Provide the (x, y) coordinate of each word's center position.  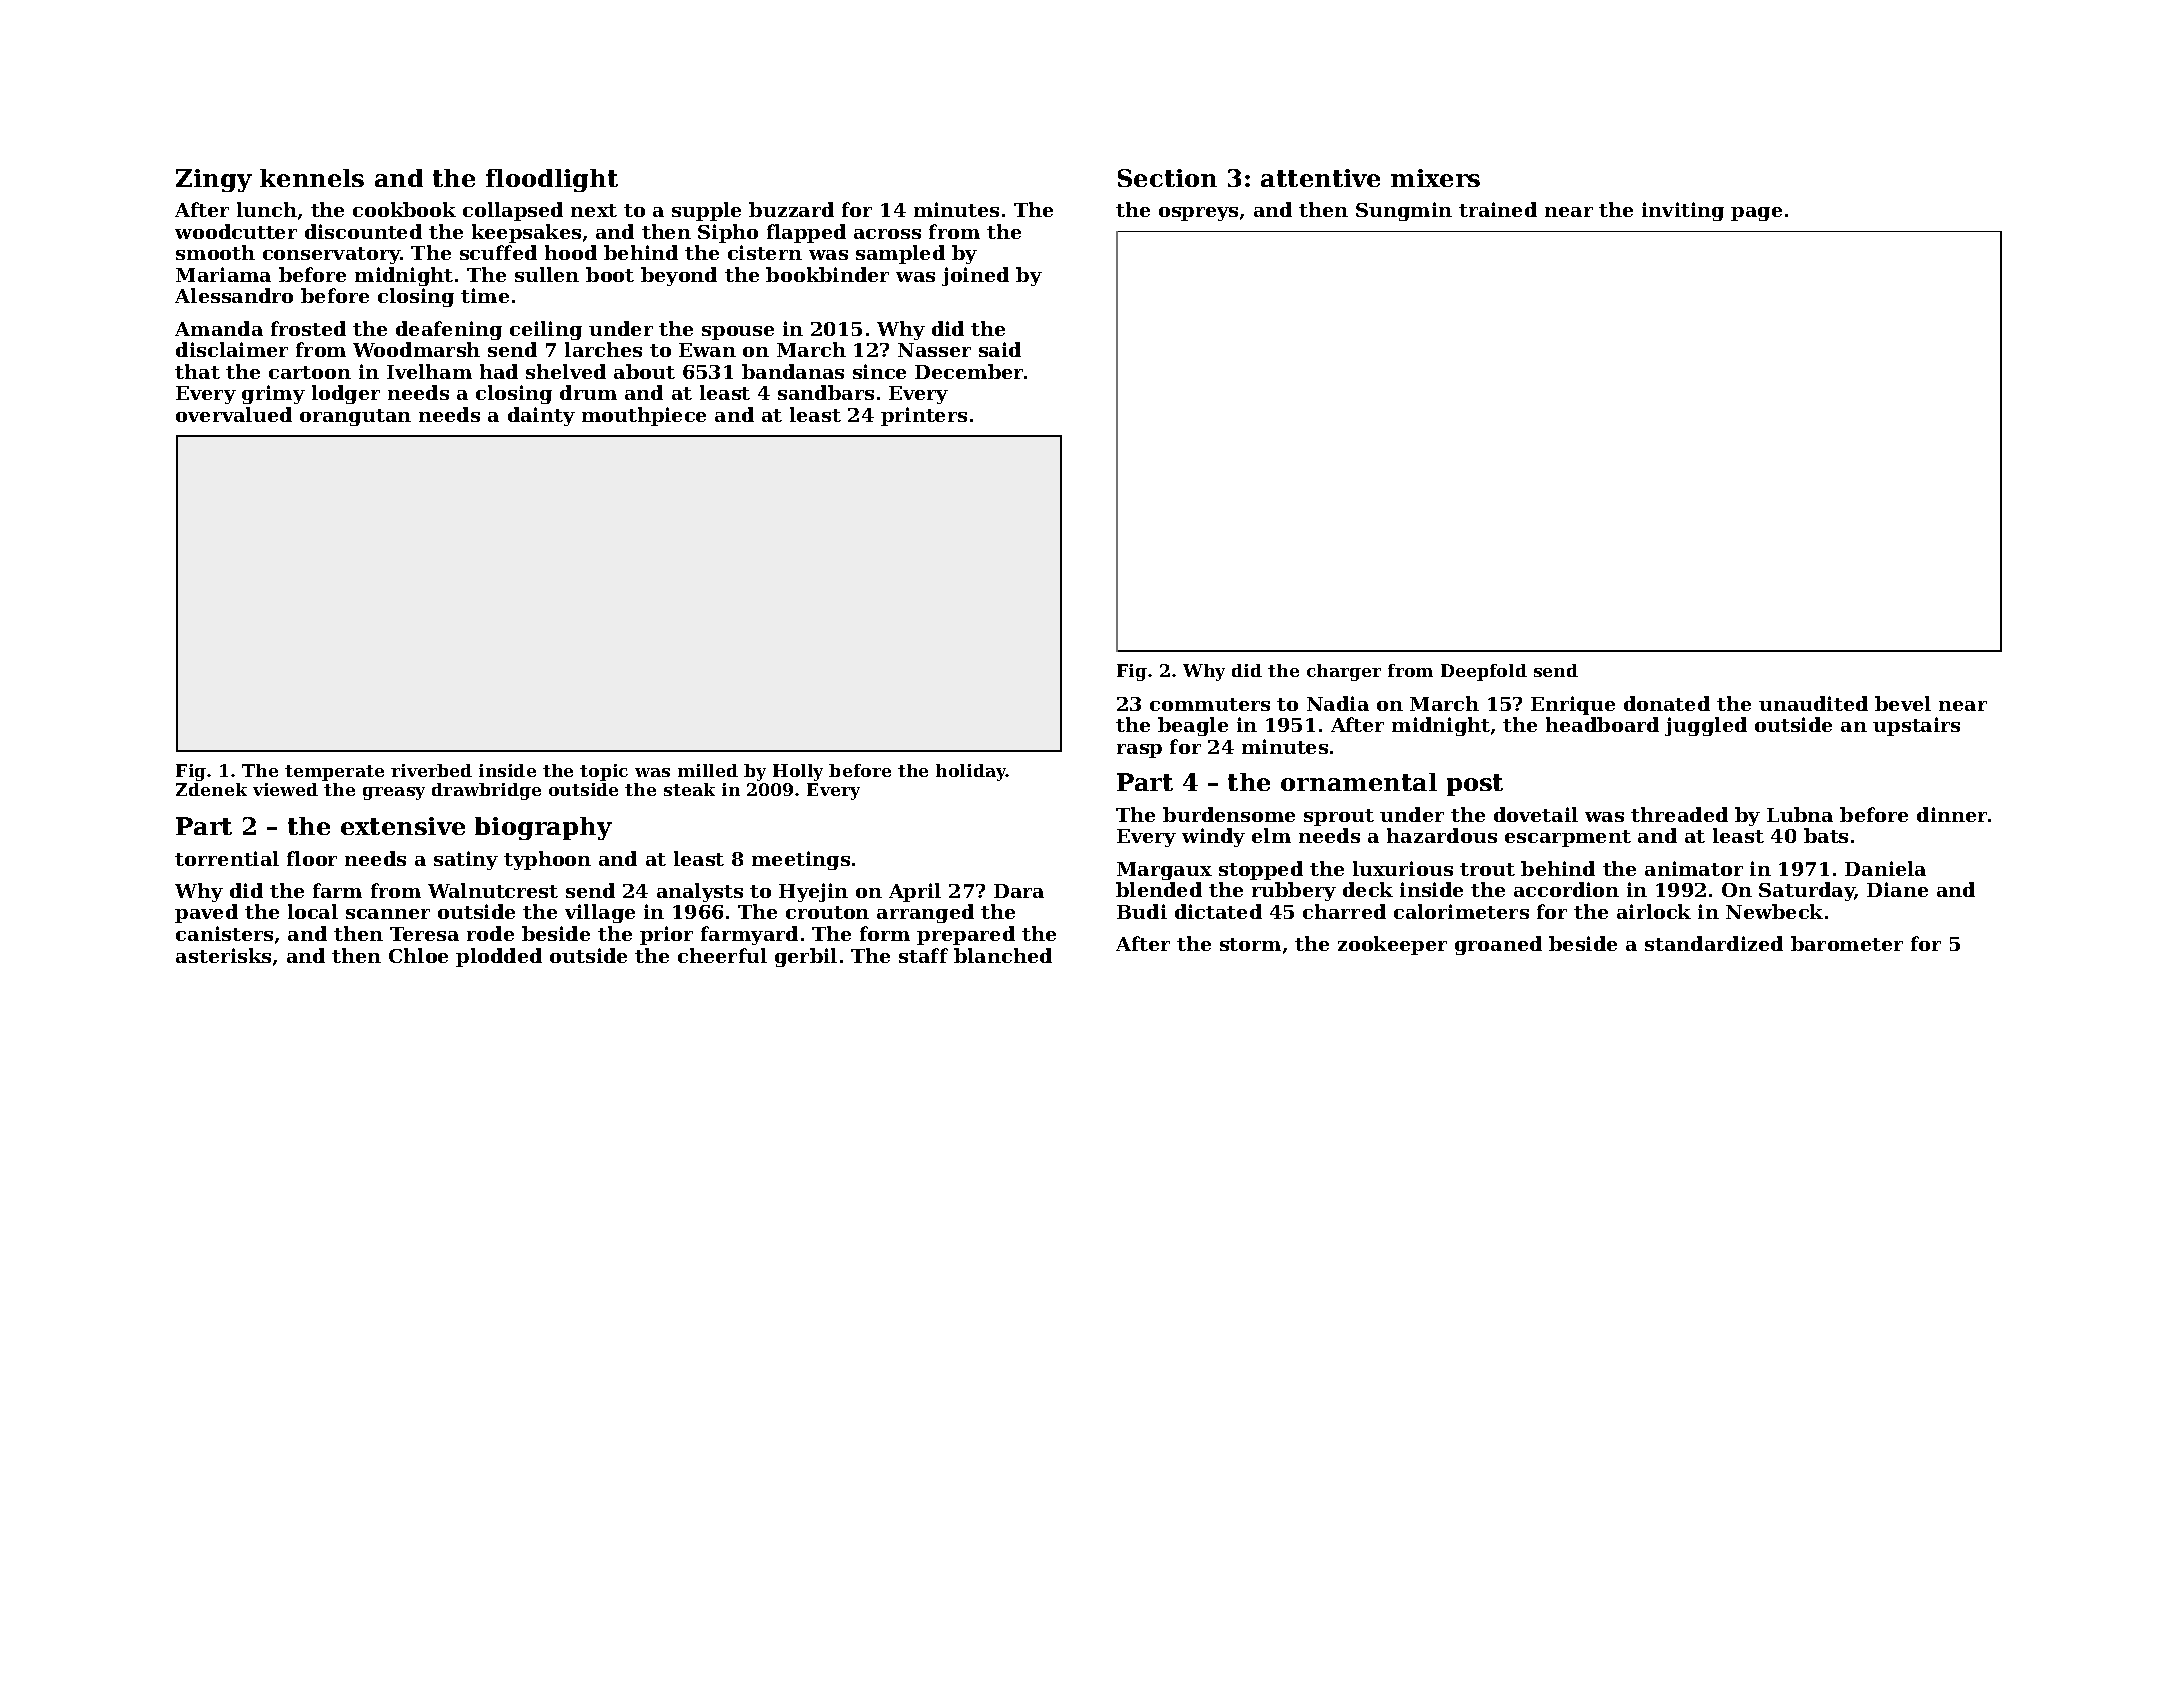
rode (490, 933)
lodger (346, 394)
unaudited (1813, 703)
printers (924, 416)
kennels (312, 178)
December (969, 371)
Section (1167, 178)
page (1756, 214)
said (1000, 349)
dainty (541, 416)
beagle (1193, 726)
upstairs (1916, 726)
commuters (1210, 704)
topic (604, 772)
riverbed (431, 770)
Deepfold (1484, 672)
